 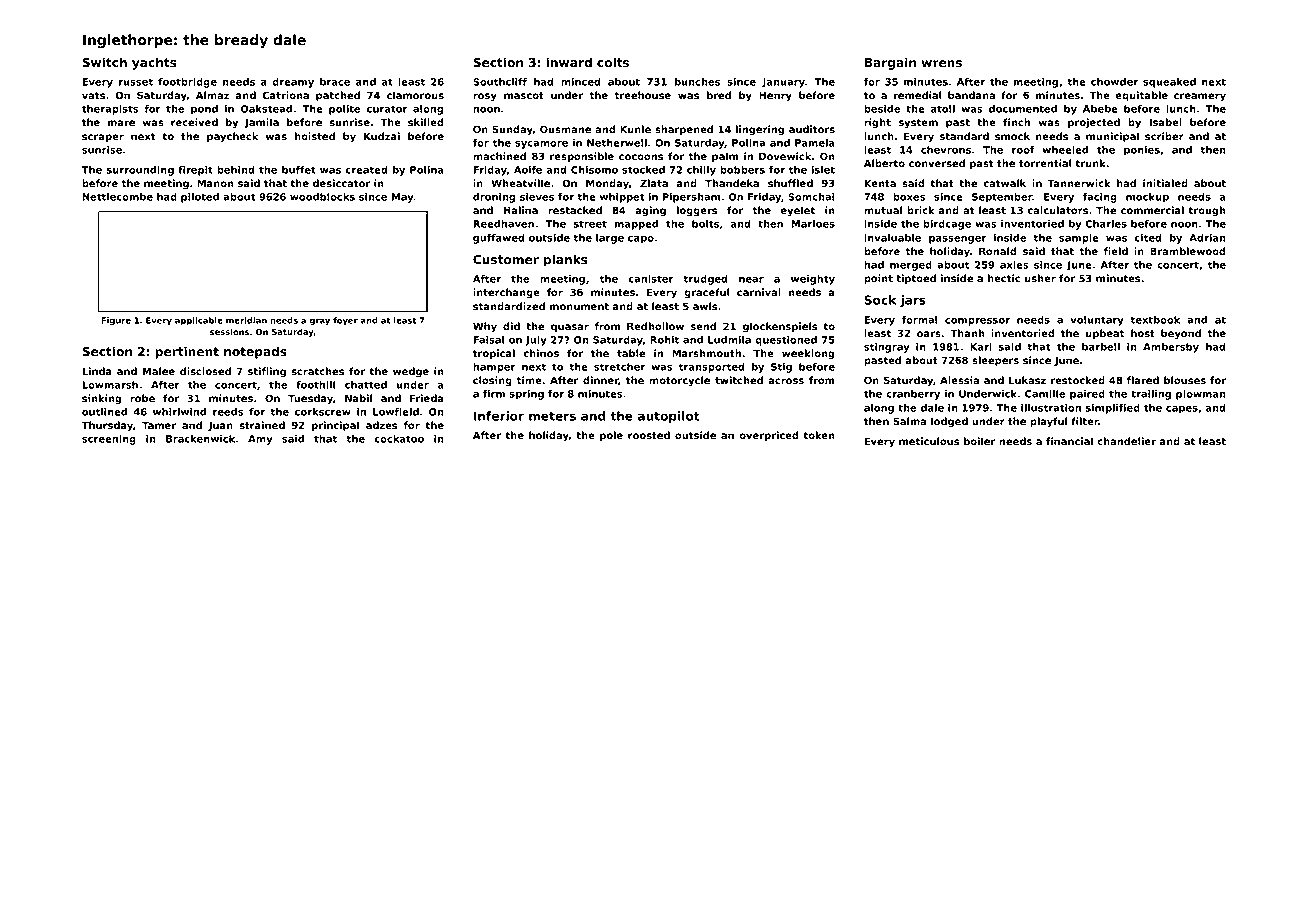 I want to click on trudged, so click(x=705, y=280).
